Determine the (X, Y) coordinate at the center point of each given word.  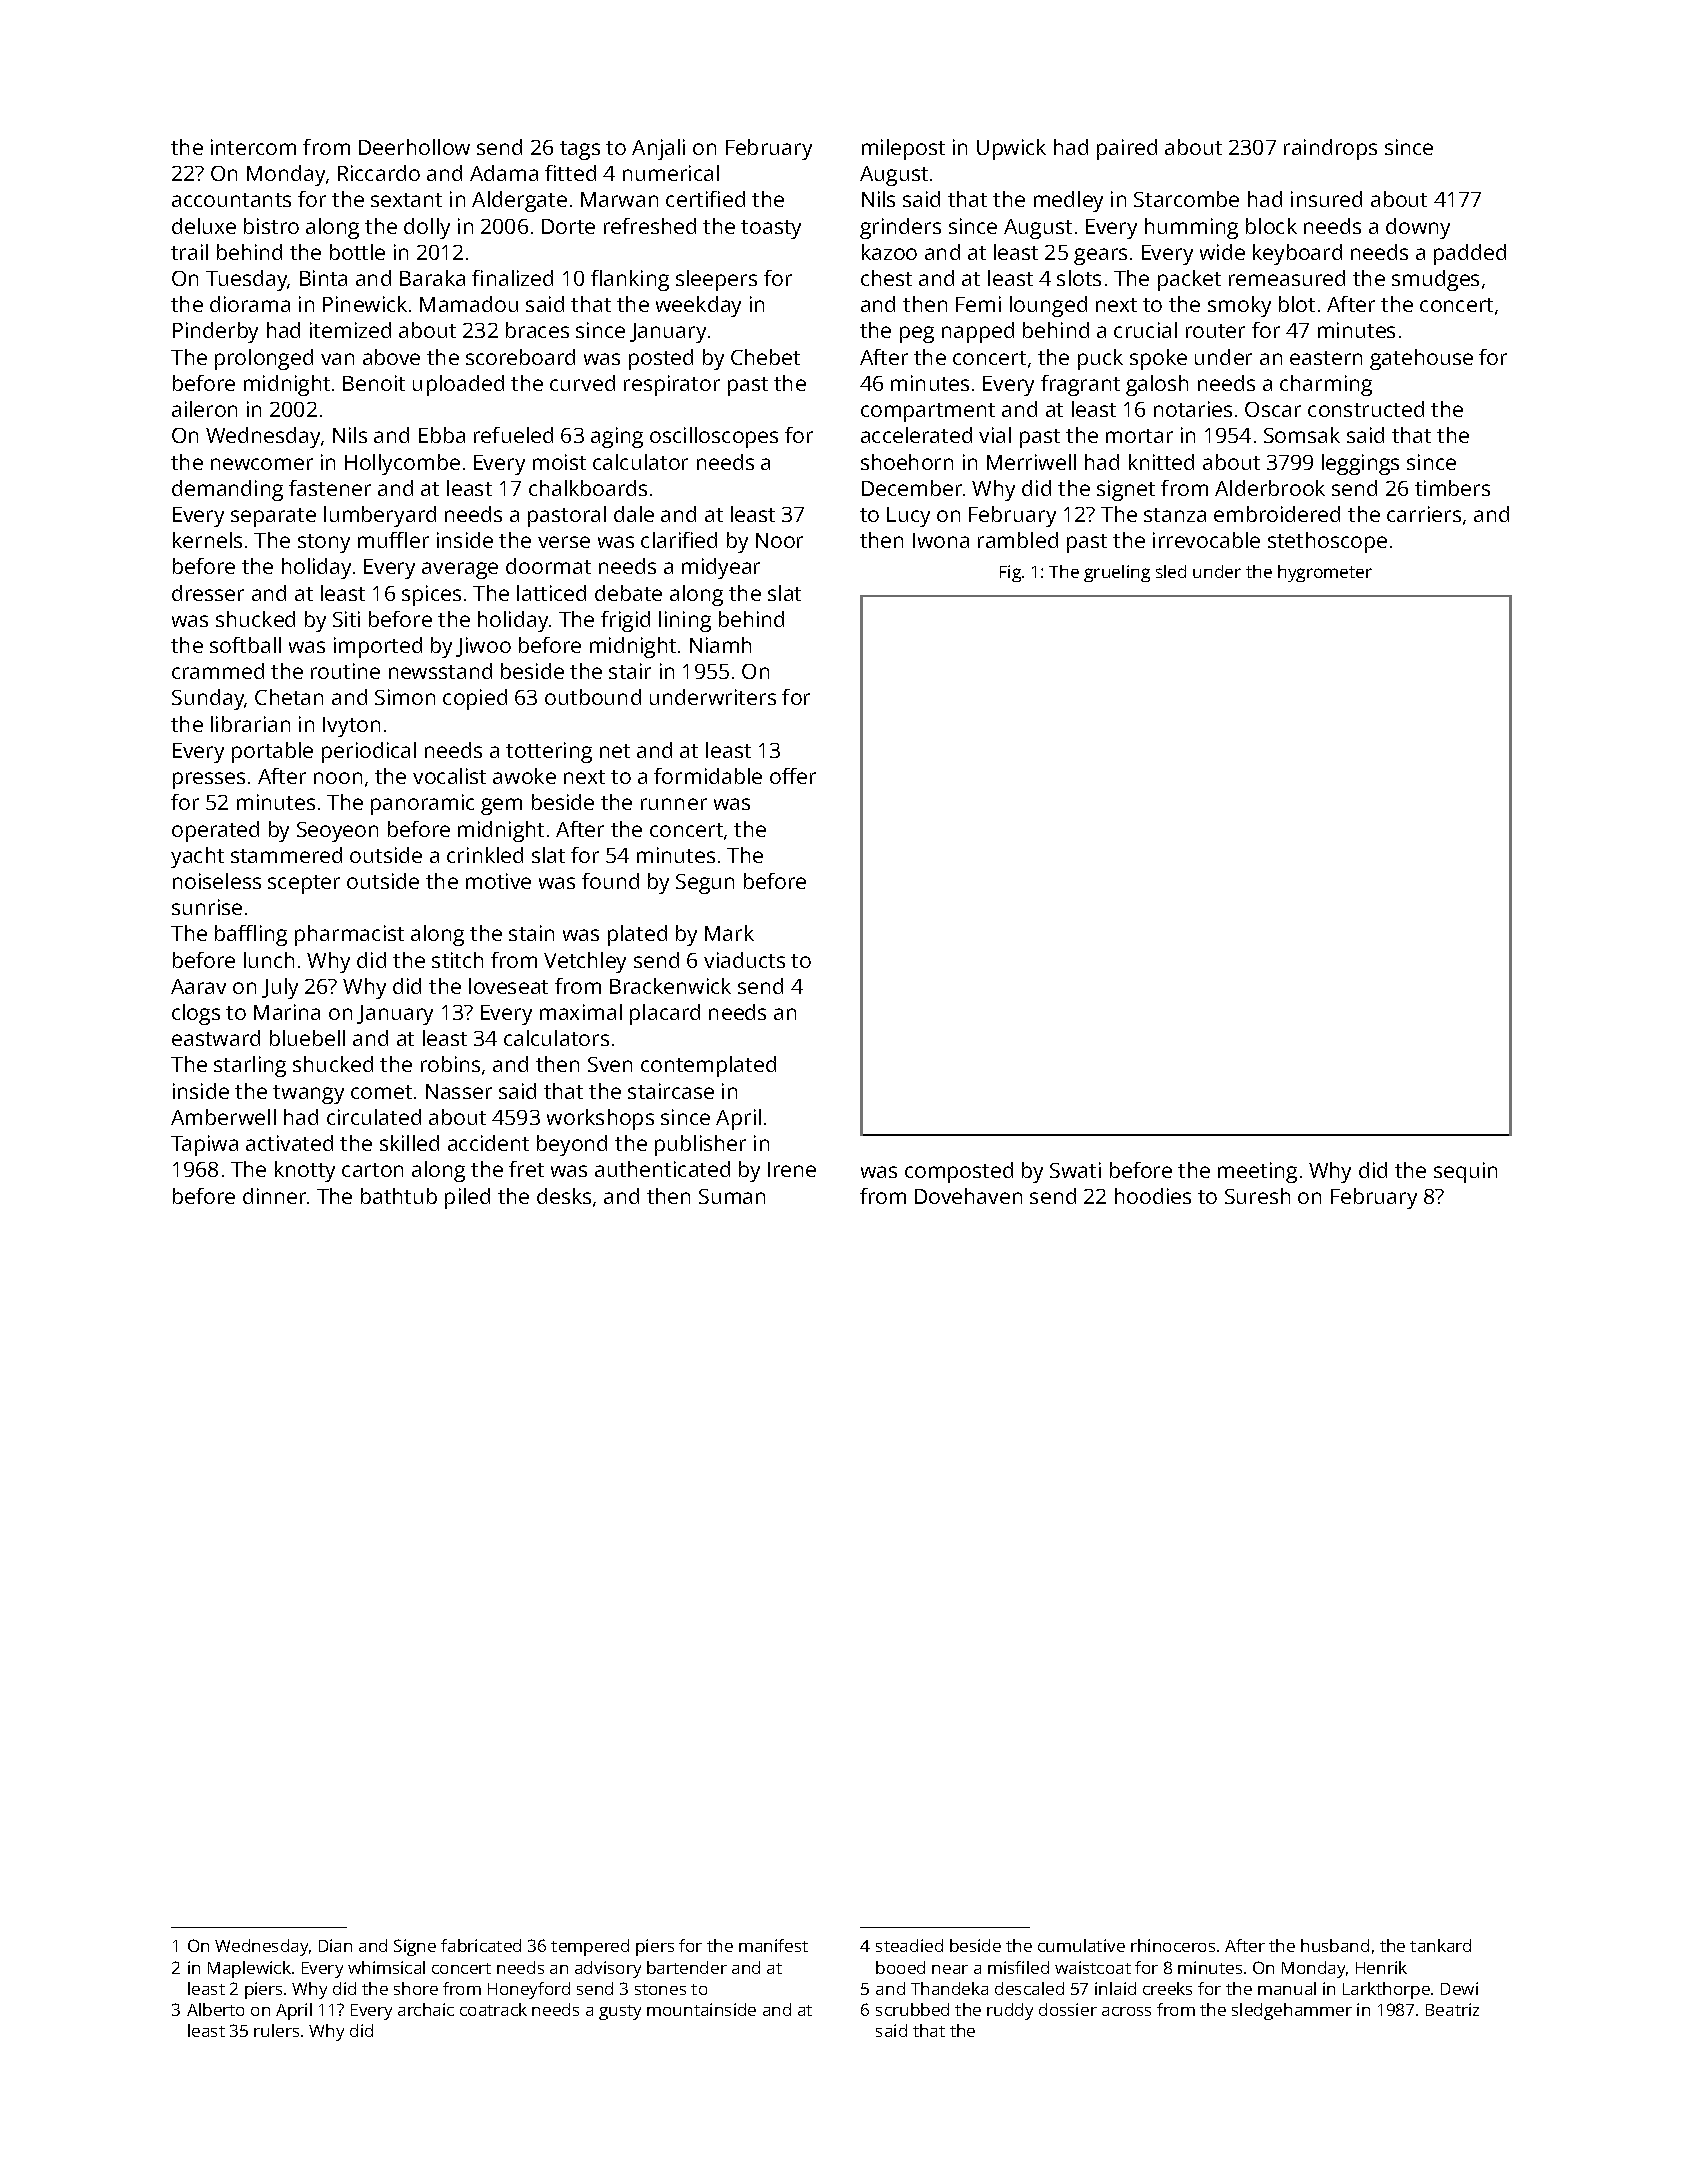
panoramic (422, 804)
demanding (227, 490)
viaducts (744, 960)
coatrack (493, 2009)
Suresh (1257, 1196)
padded (1470, 254)
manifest (773, 1945)
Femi (978, 304)
